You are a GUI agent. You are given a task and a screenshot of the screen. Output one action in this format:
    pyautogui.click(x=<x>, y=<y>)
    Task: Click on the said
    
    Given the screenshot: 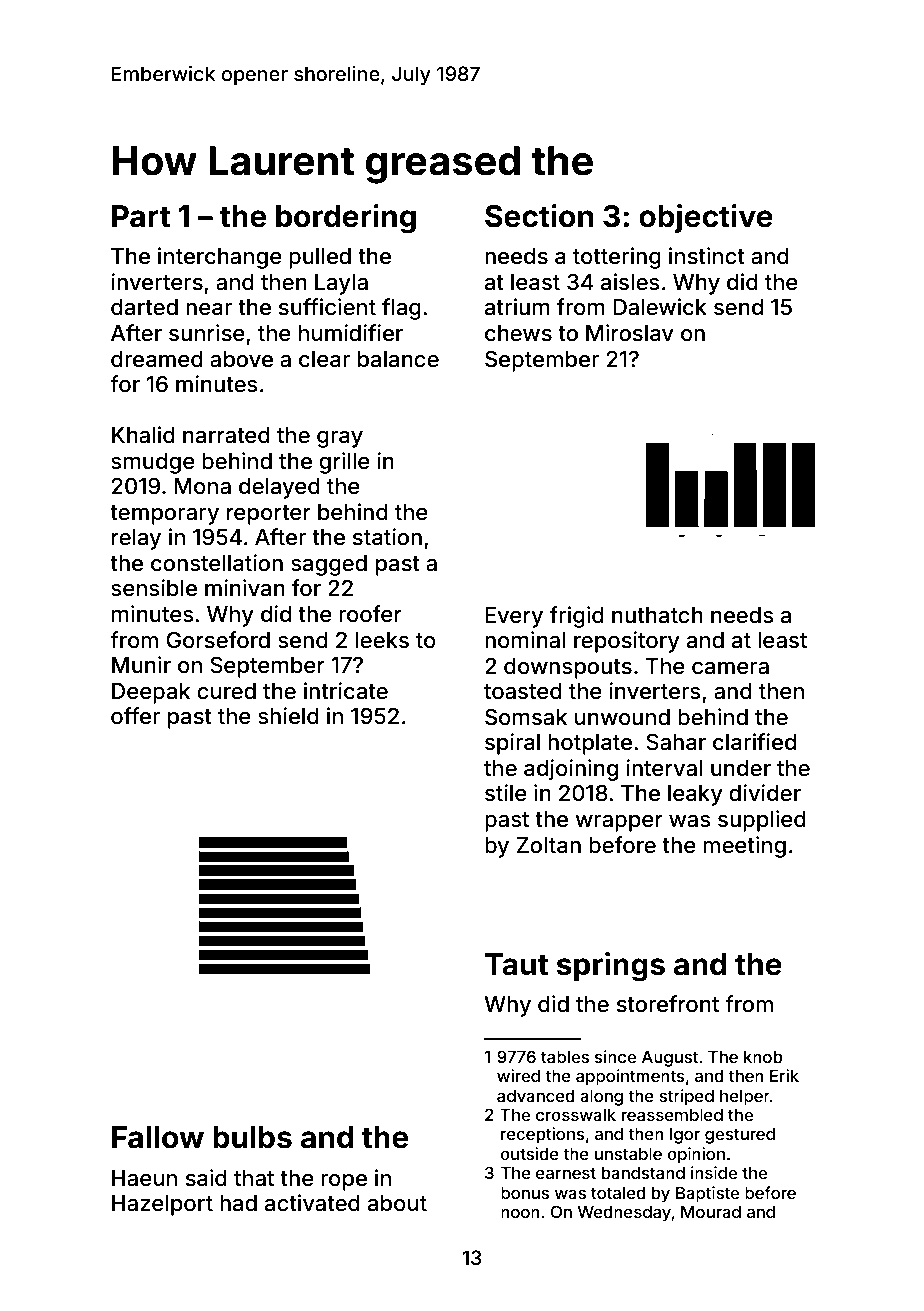 What is the action you would take?
    pyautogui.click(x=206, y=1178)
